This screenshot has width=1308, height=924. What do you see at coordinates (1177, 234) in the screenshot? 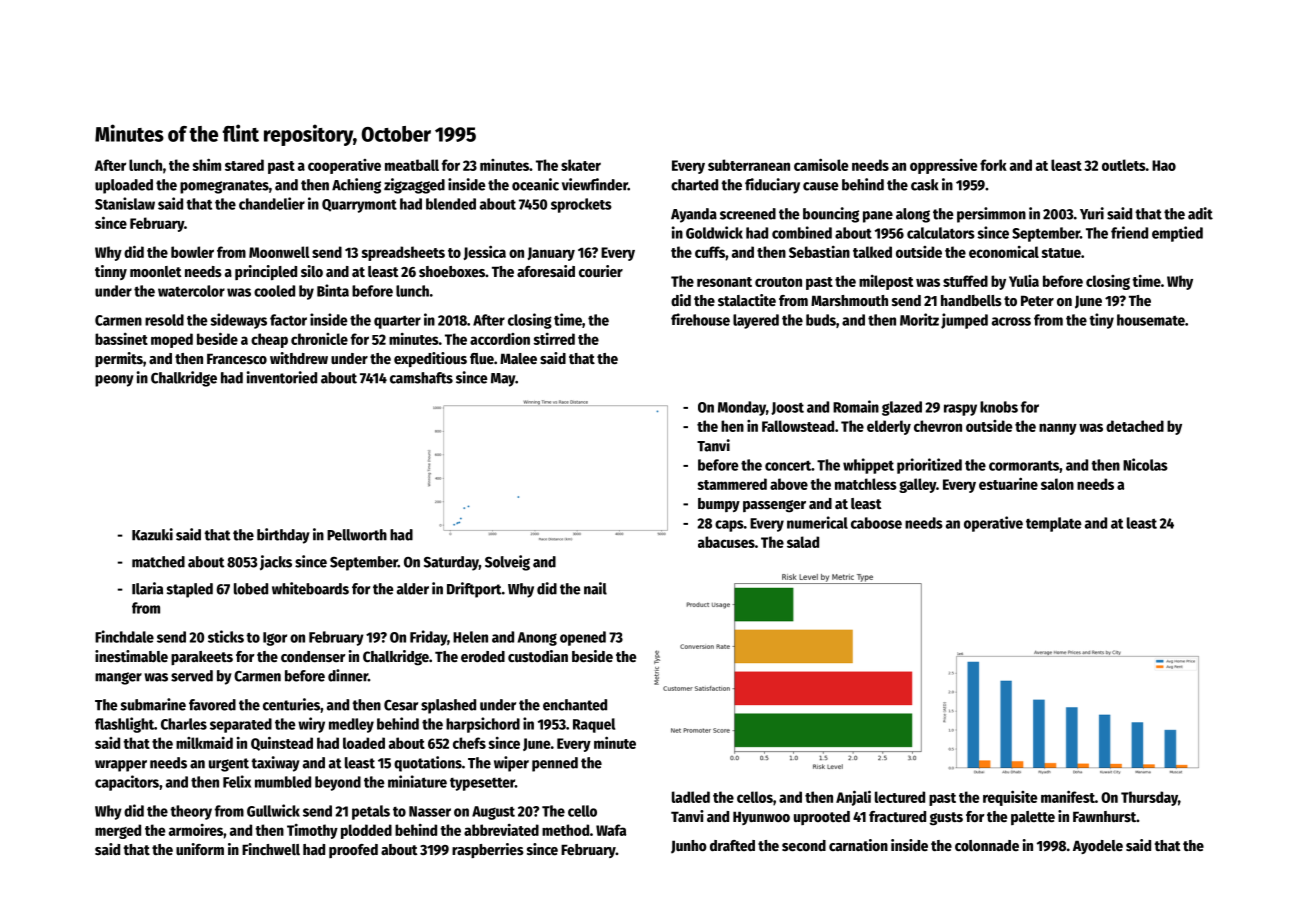
I see `emptied` at bounding box center [1177, 234].
